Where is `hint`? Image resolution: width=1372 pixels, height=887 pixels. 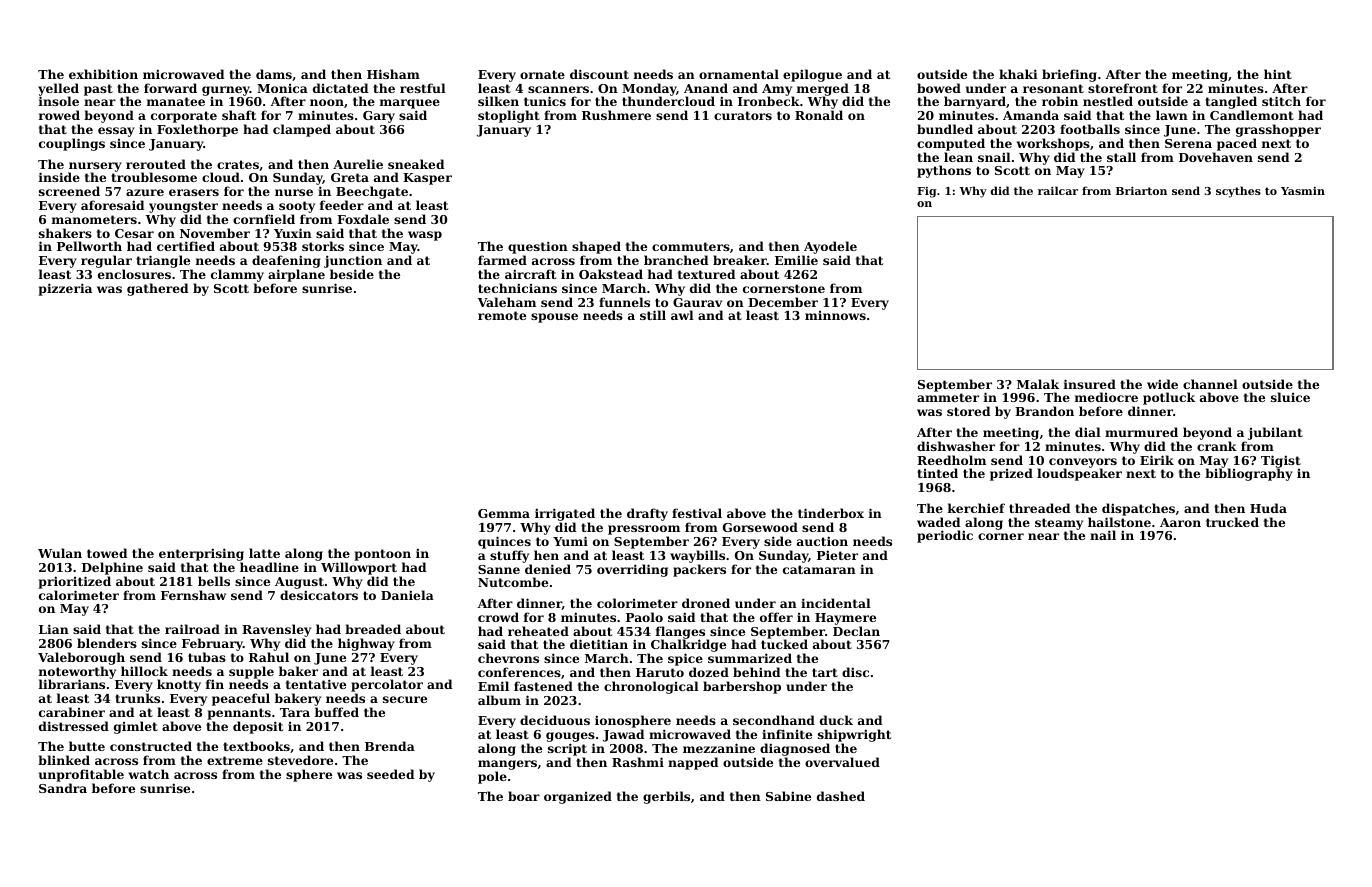 hint is located at coordinates (1278, 74).
